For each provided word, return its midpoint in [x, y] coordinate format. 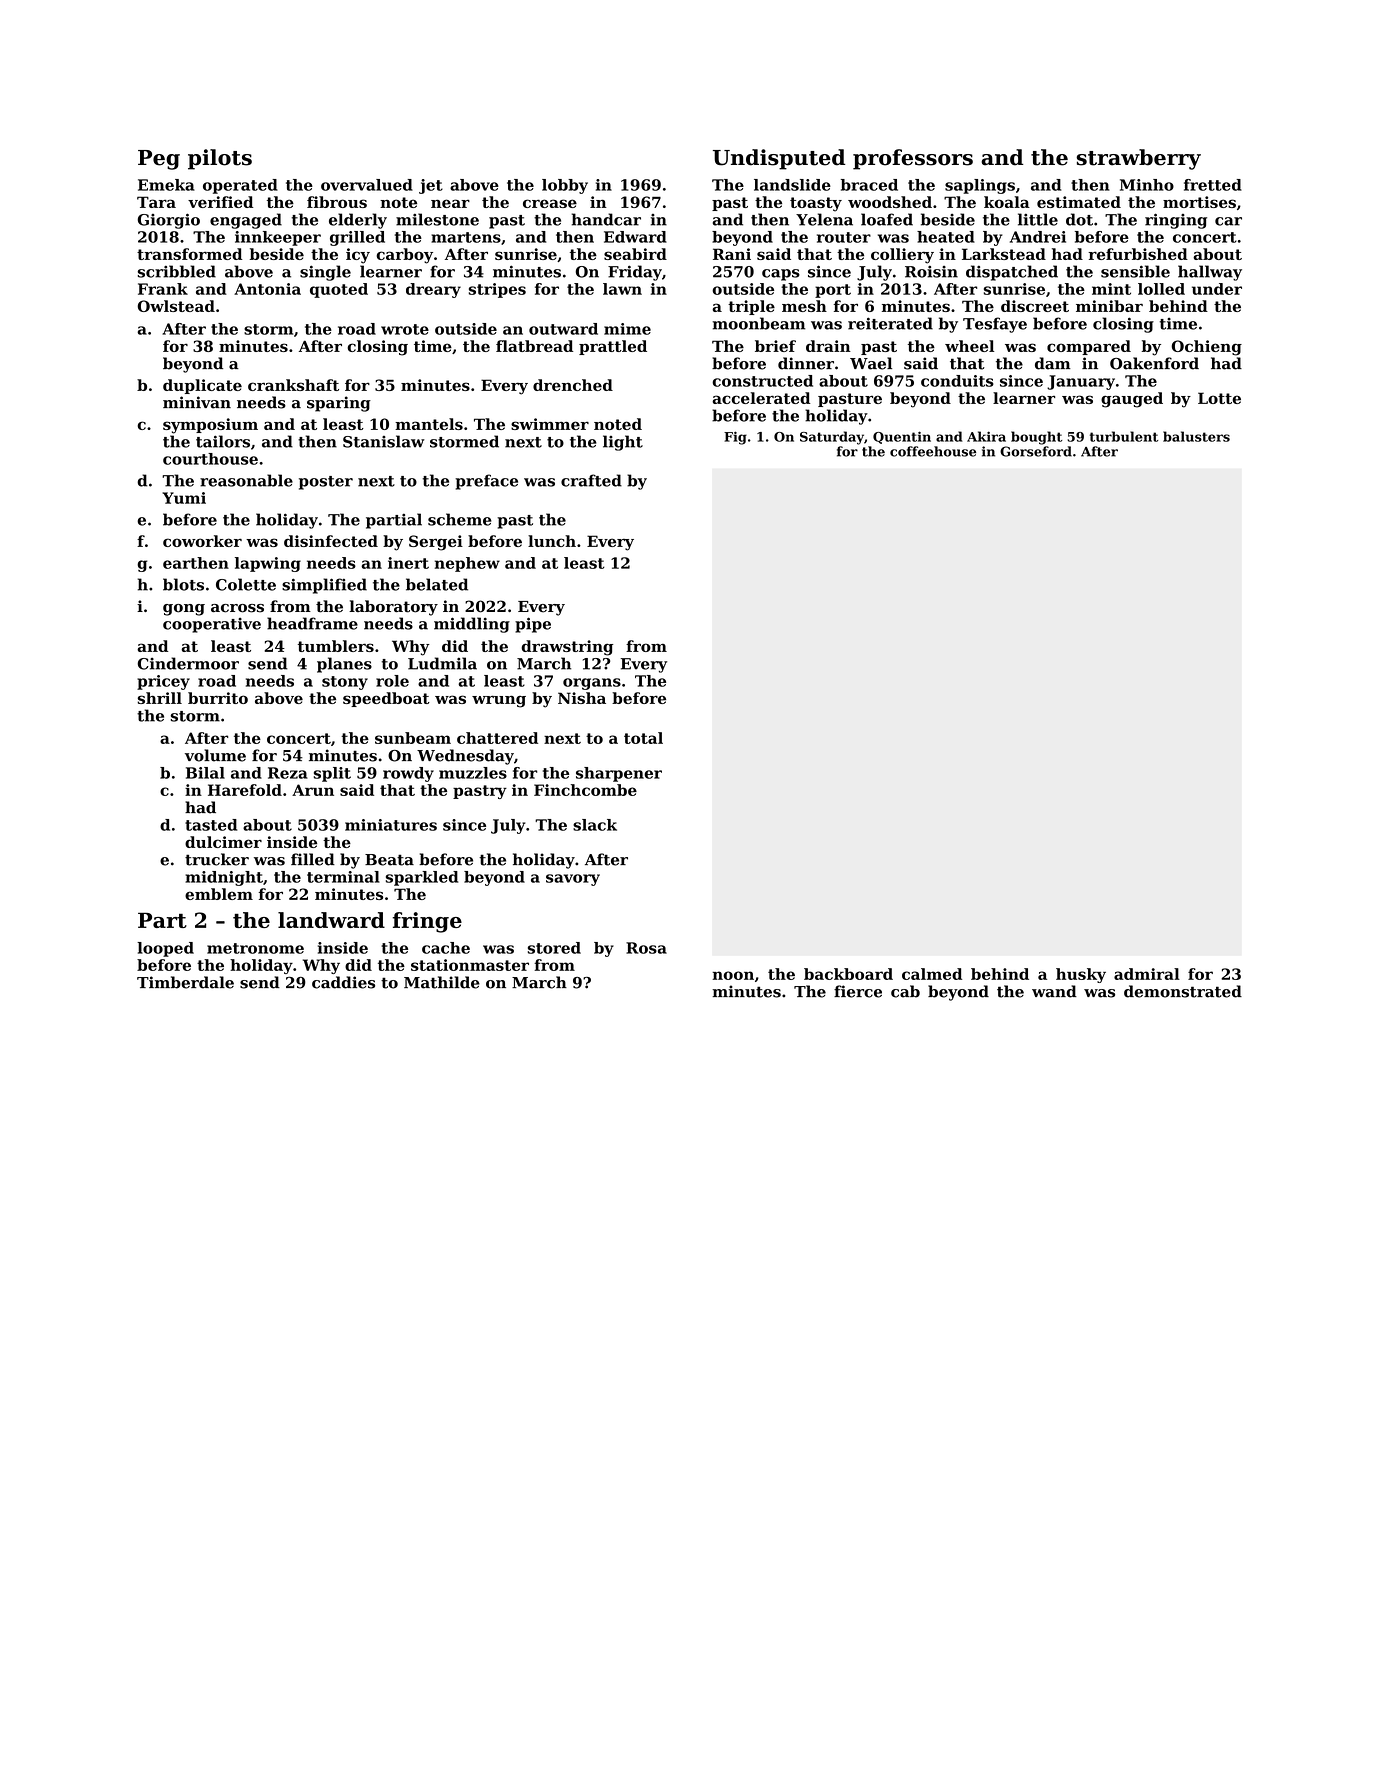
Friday [635, 273]
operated [240, 186]
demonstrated [1183, 991]
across [237, 608]
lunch [552, 541]
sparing [339, 404]
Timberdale [185, 982]
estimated [1079, 202]
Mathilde [442, 982]
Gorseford [1036, 451]
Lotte [1219, 398]
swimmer [550, 424]
